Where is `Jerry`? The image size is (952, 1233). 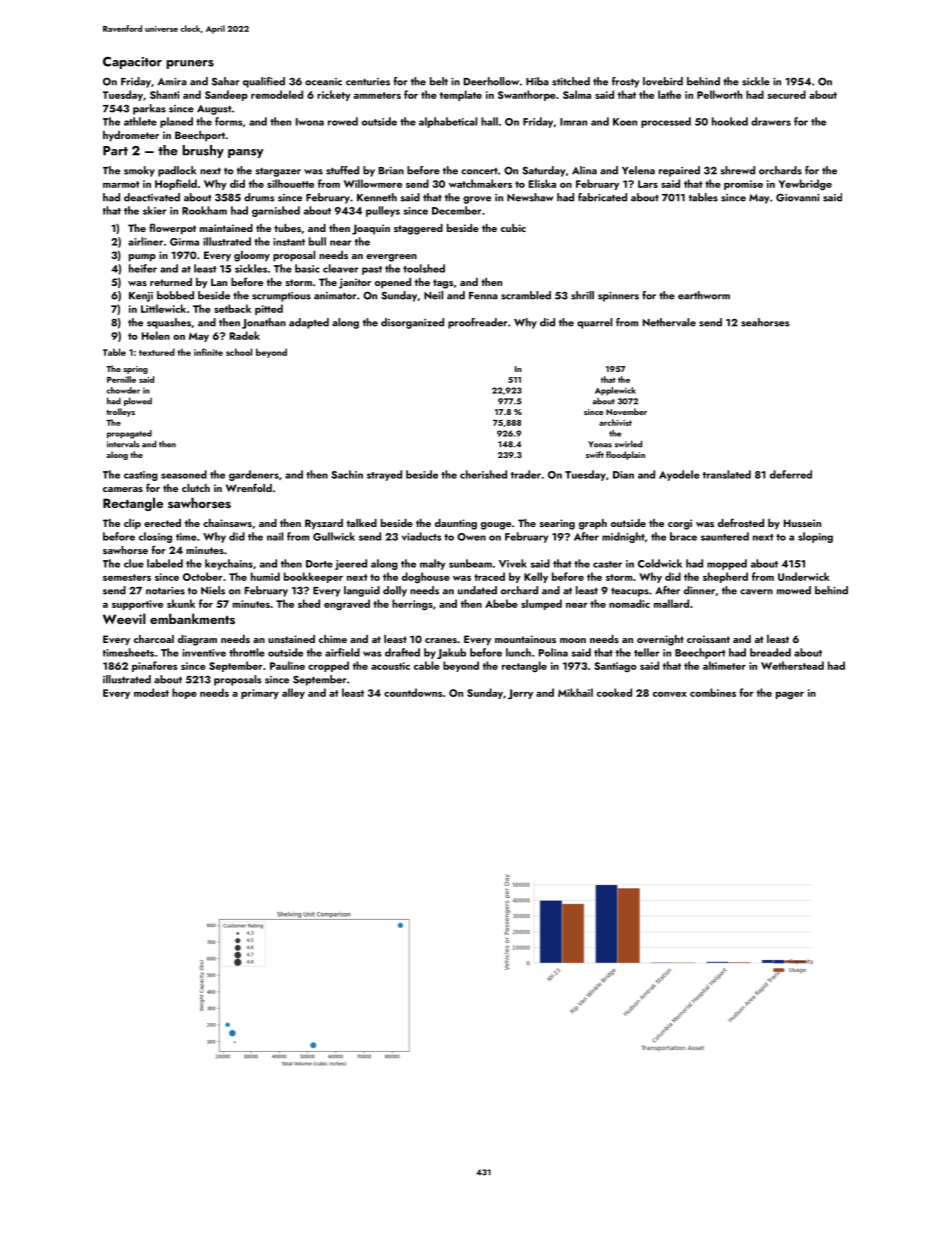 Jerry is located at coordinates (520, 694).
